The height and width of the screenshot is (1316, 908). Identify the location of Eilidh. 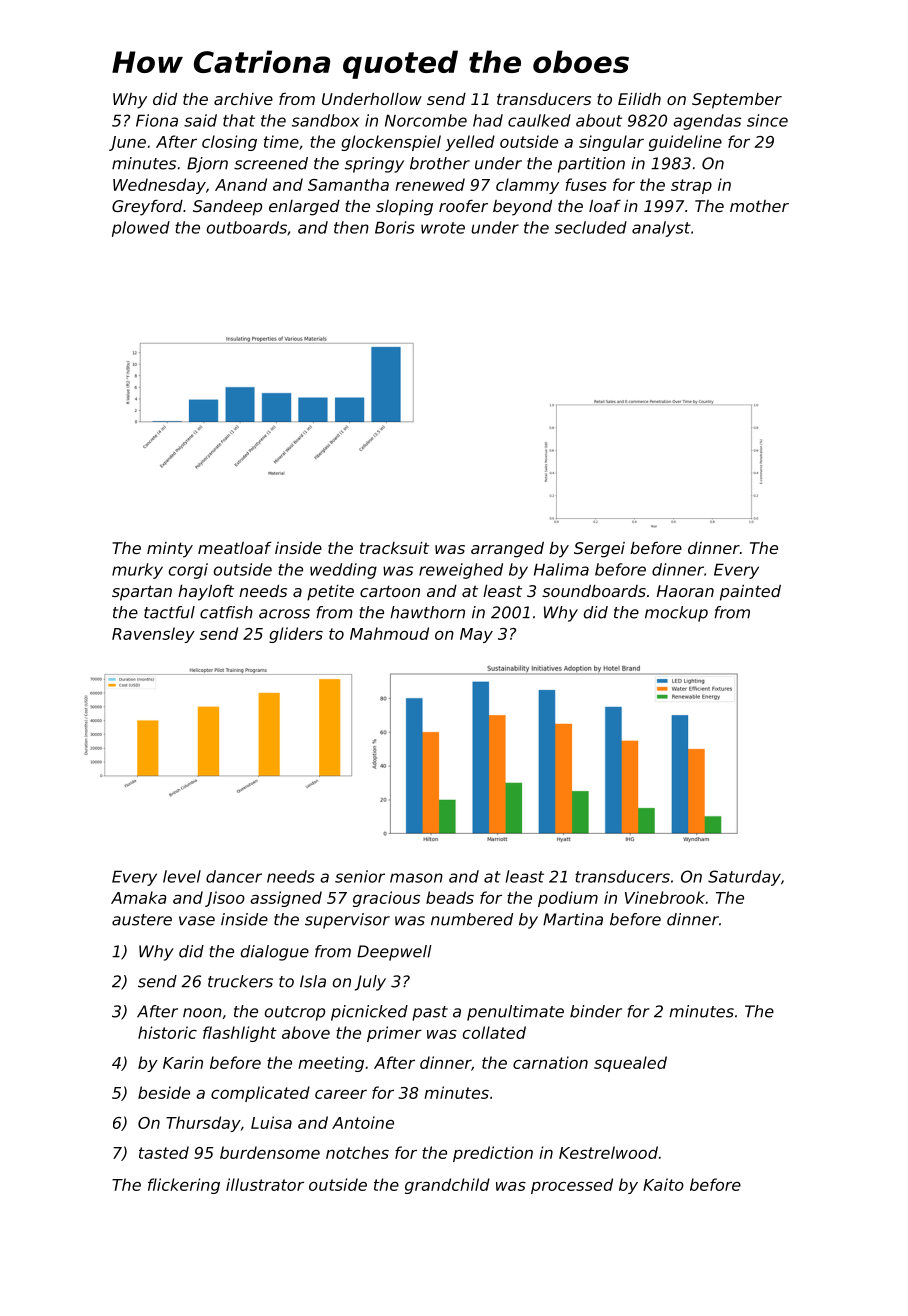
(639, 99).
